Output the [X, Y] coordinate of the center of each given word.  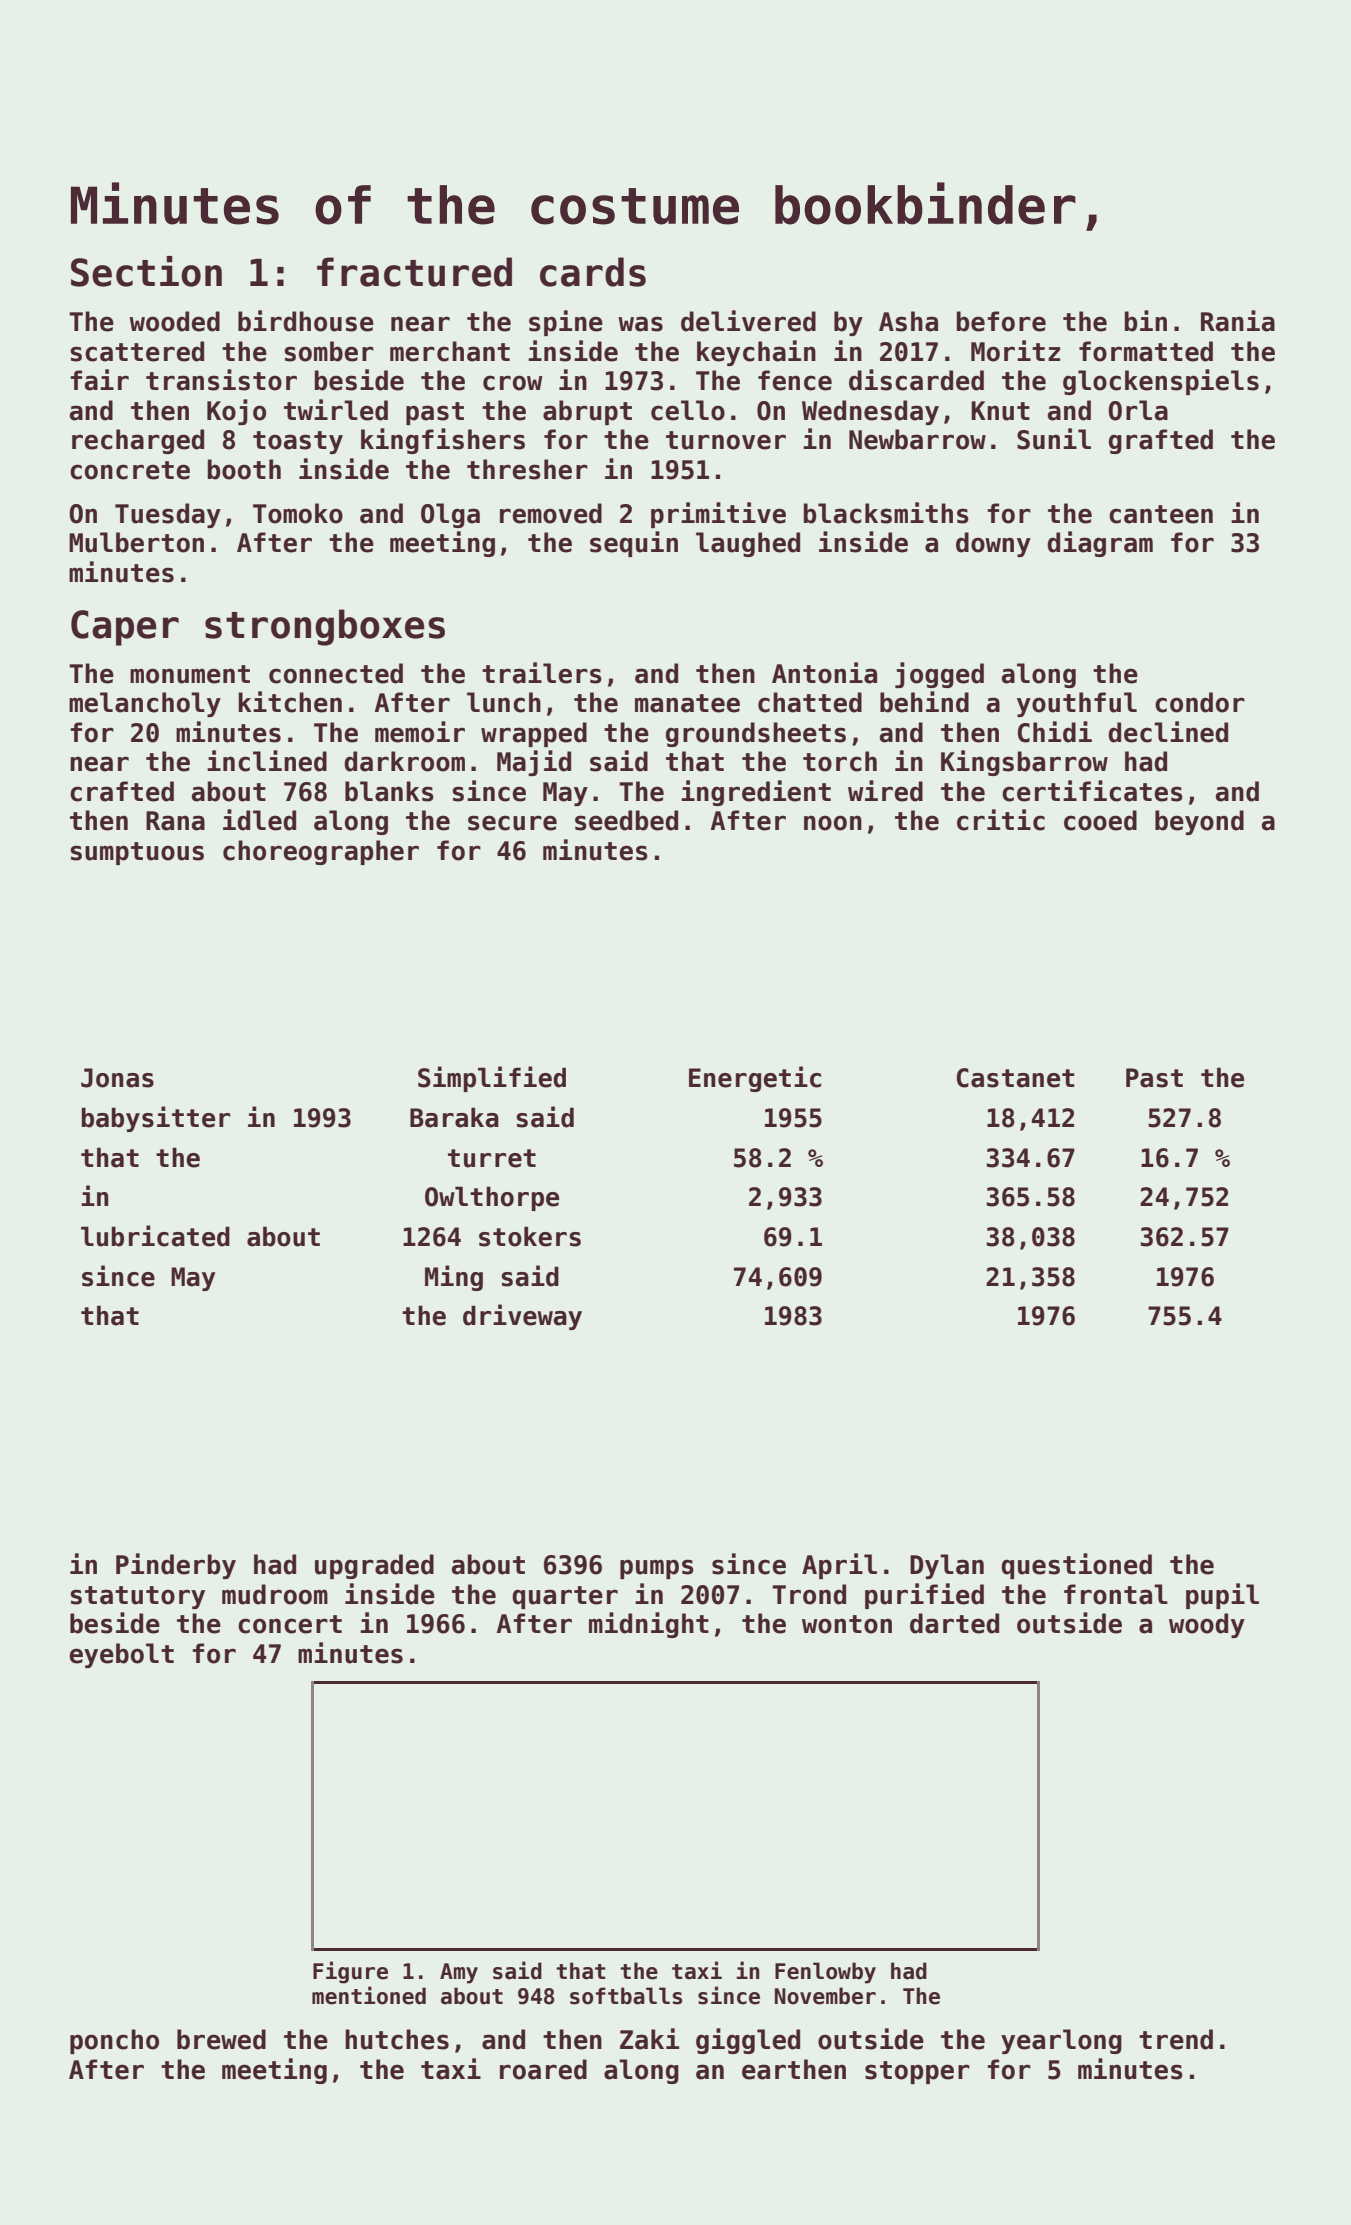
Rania [1238, 321]
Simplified [492, 1079]
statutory [137, 1597]
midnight [649, 1625]
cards [593, 272]
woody [1207, 1625]
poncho [114, 2041]
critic [1001, 820]
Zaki [649, 2039]
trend [1176, 2039]
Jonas [117, 1078]
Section [146, 271]
